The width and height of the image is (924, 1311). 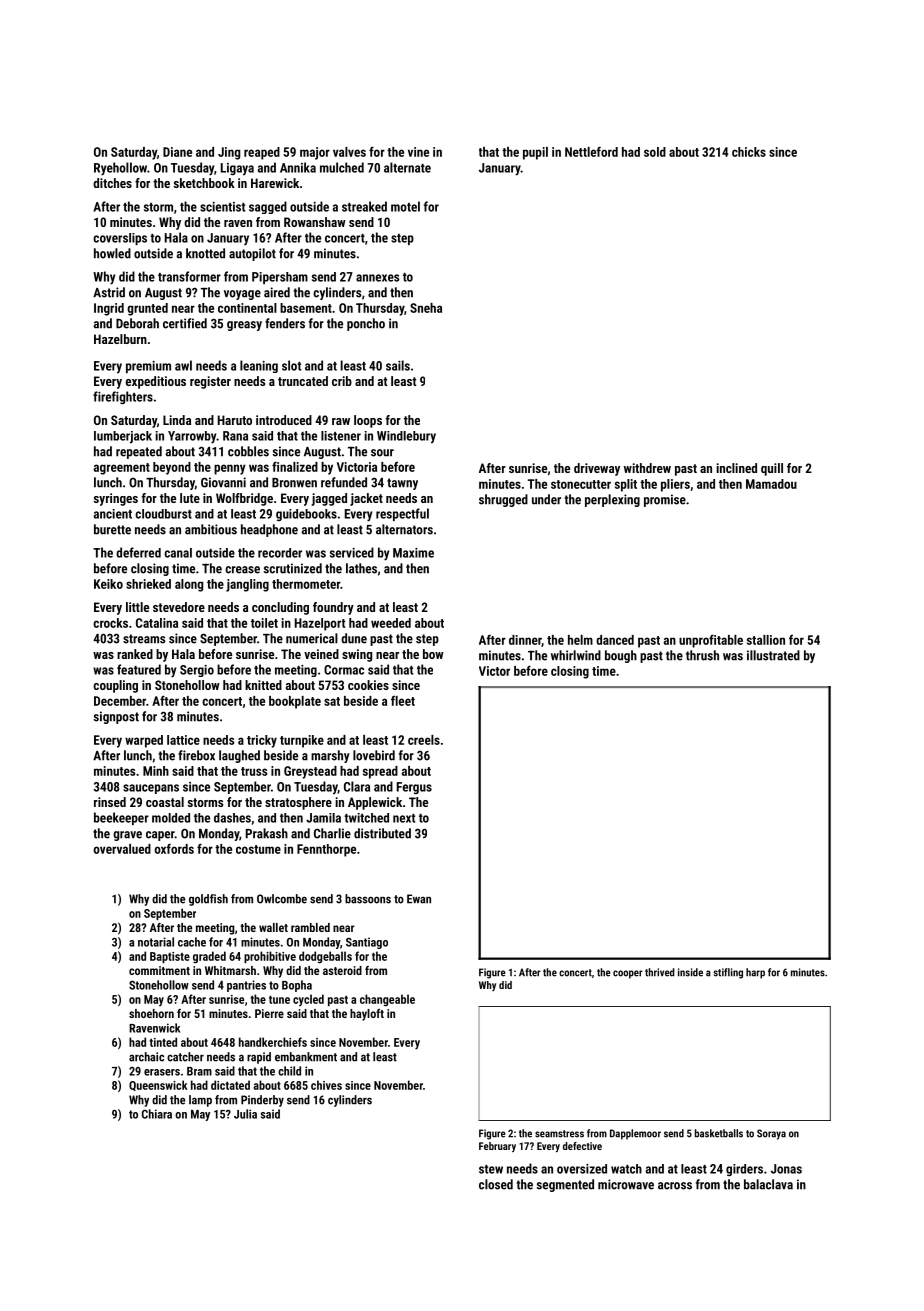 I want to click on withdrew, so click(x=647, y=468).
